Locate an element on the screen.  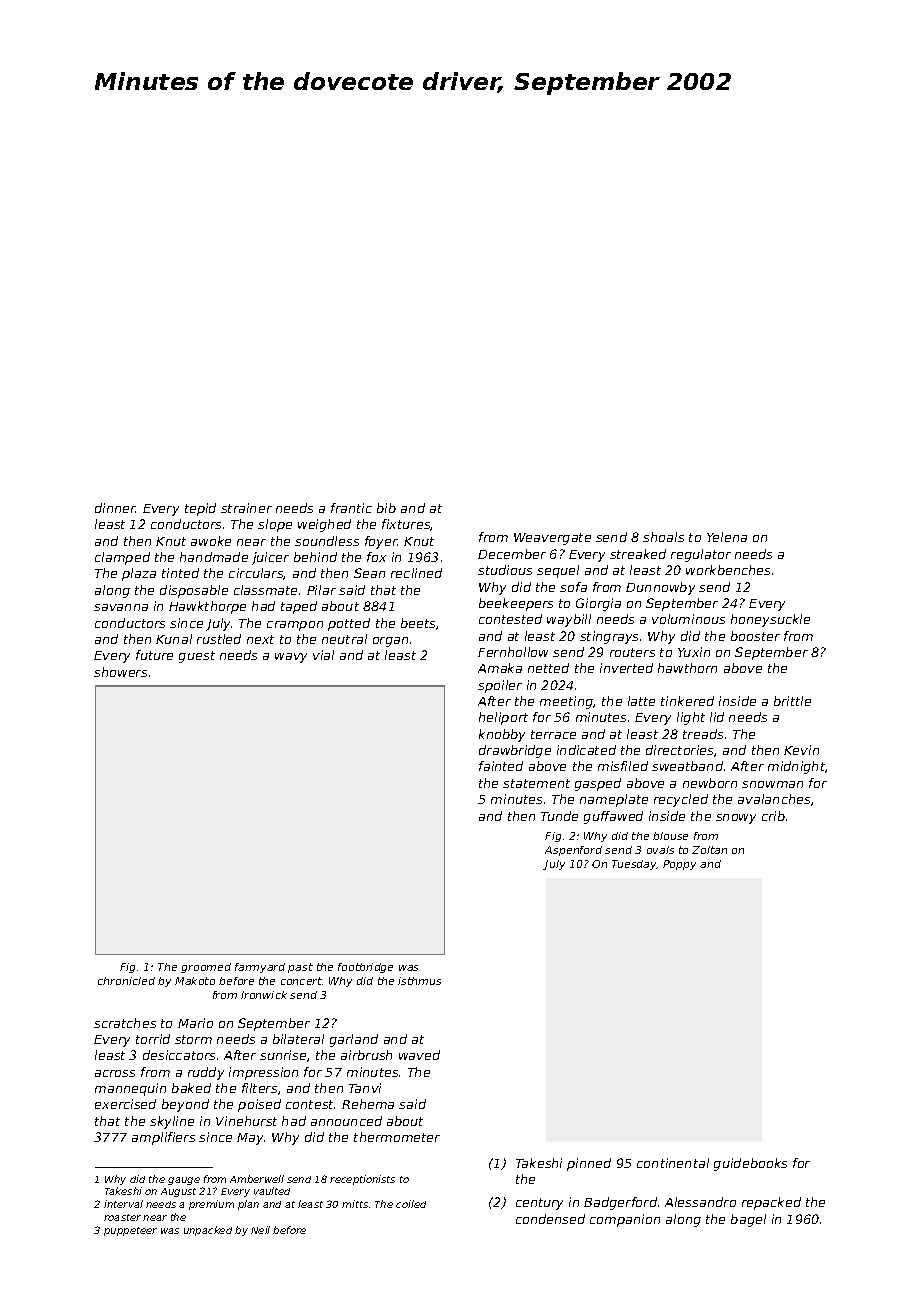
groomed is located at coordinates (206, 968).
